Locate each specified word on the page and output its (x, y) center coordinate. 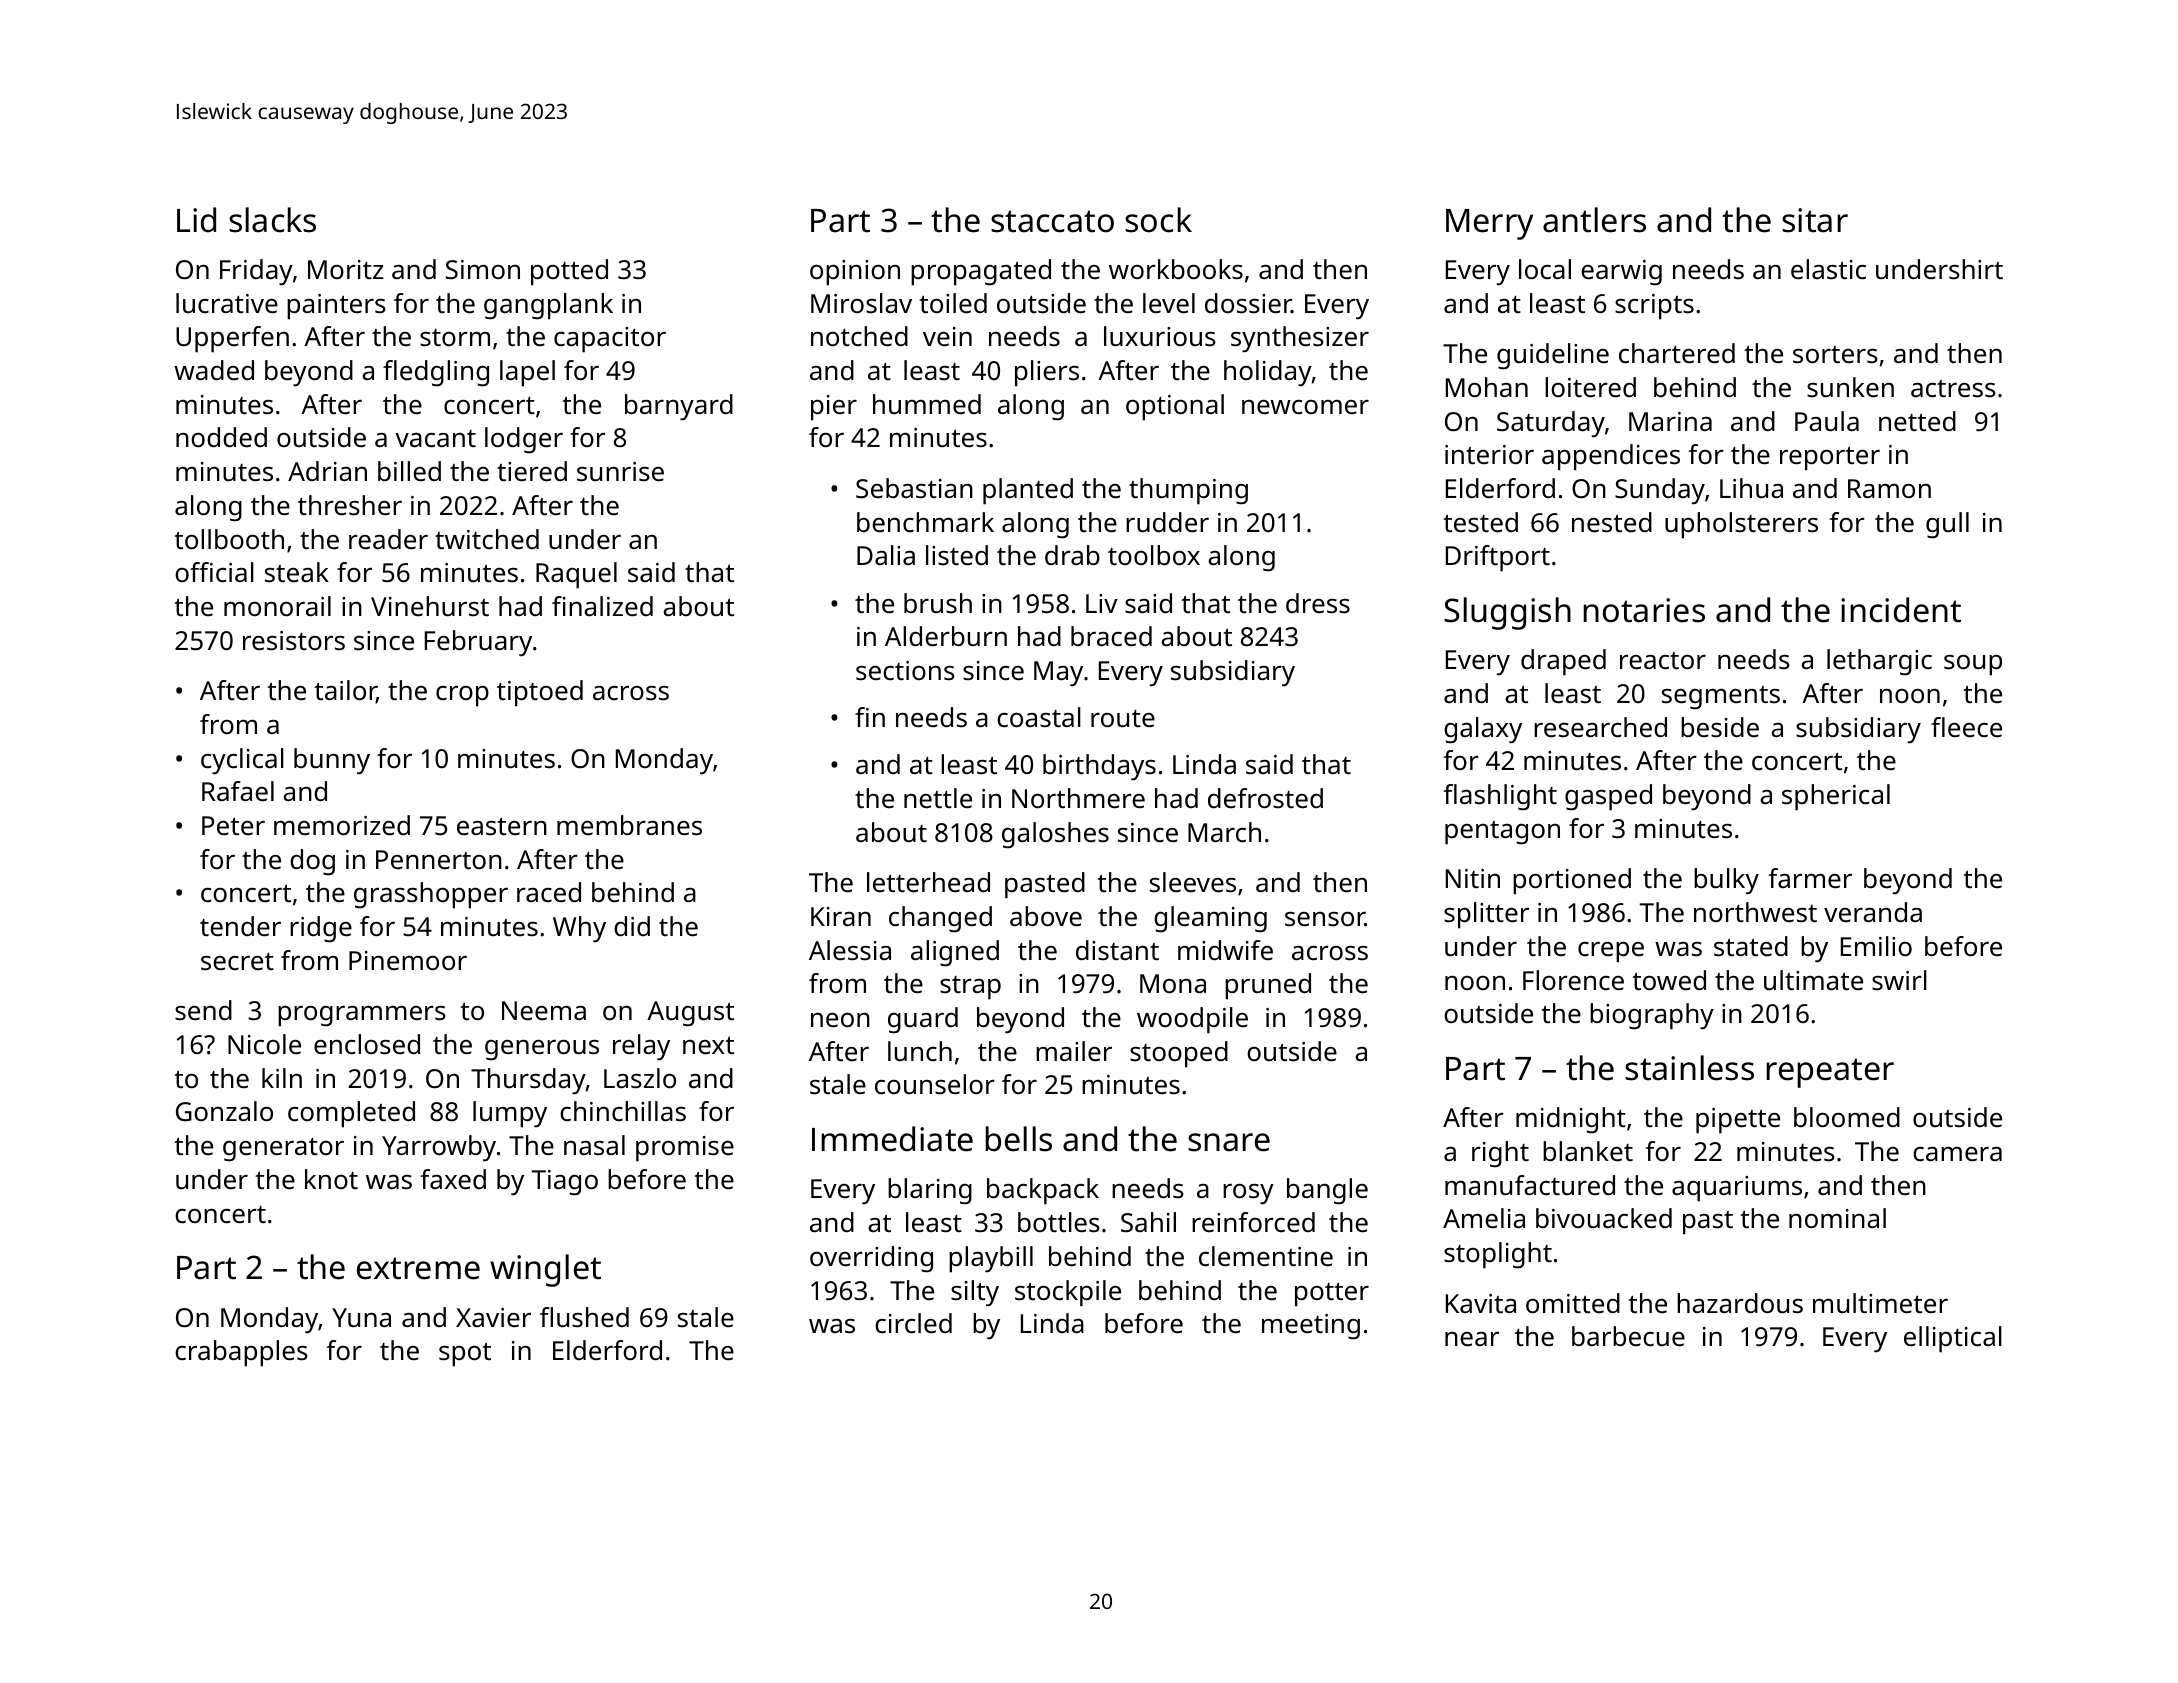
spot (465, 1355)
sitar (1815, 220)
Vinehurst (430, 606)
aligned (955, 953)
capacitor (610, 340)
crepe (1611, 952)
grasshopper (431, 895)
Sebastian (914, 488)
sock (1158, 220)
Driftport (1498, 558)
